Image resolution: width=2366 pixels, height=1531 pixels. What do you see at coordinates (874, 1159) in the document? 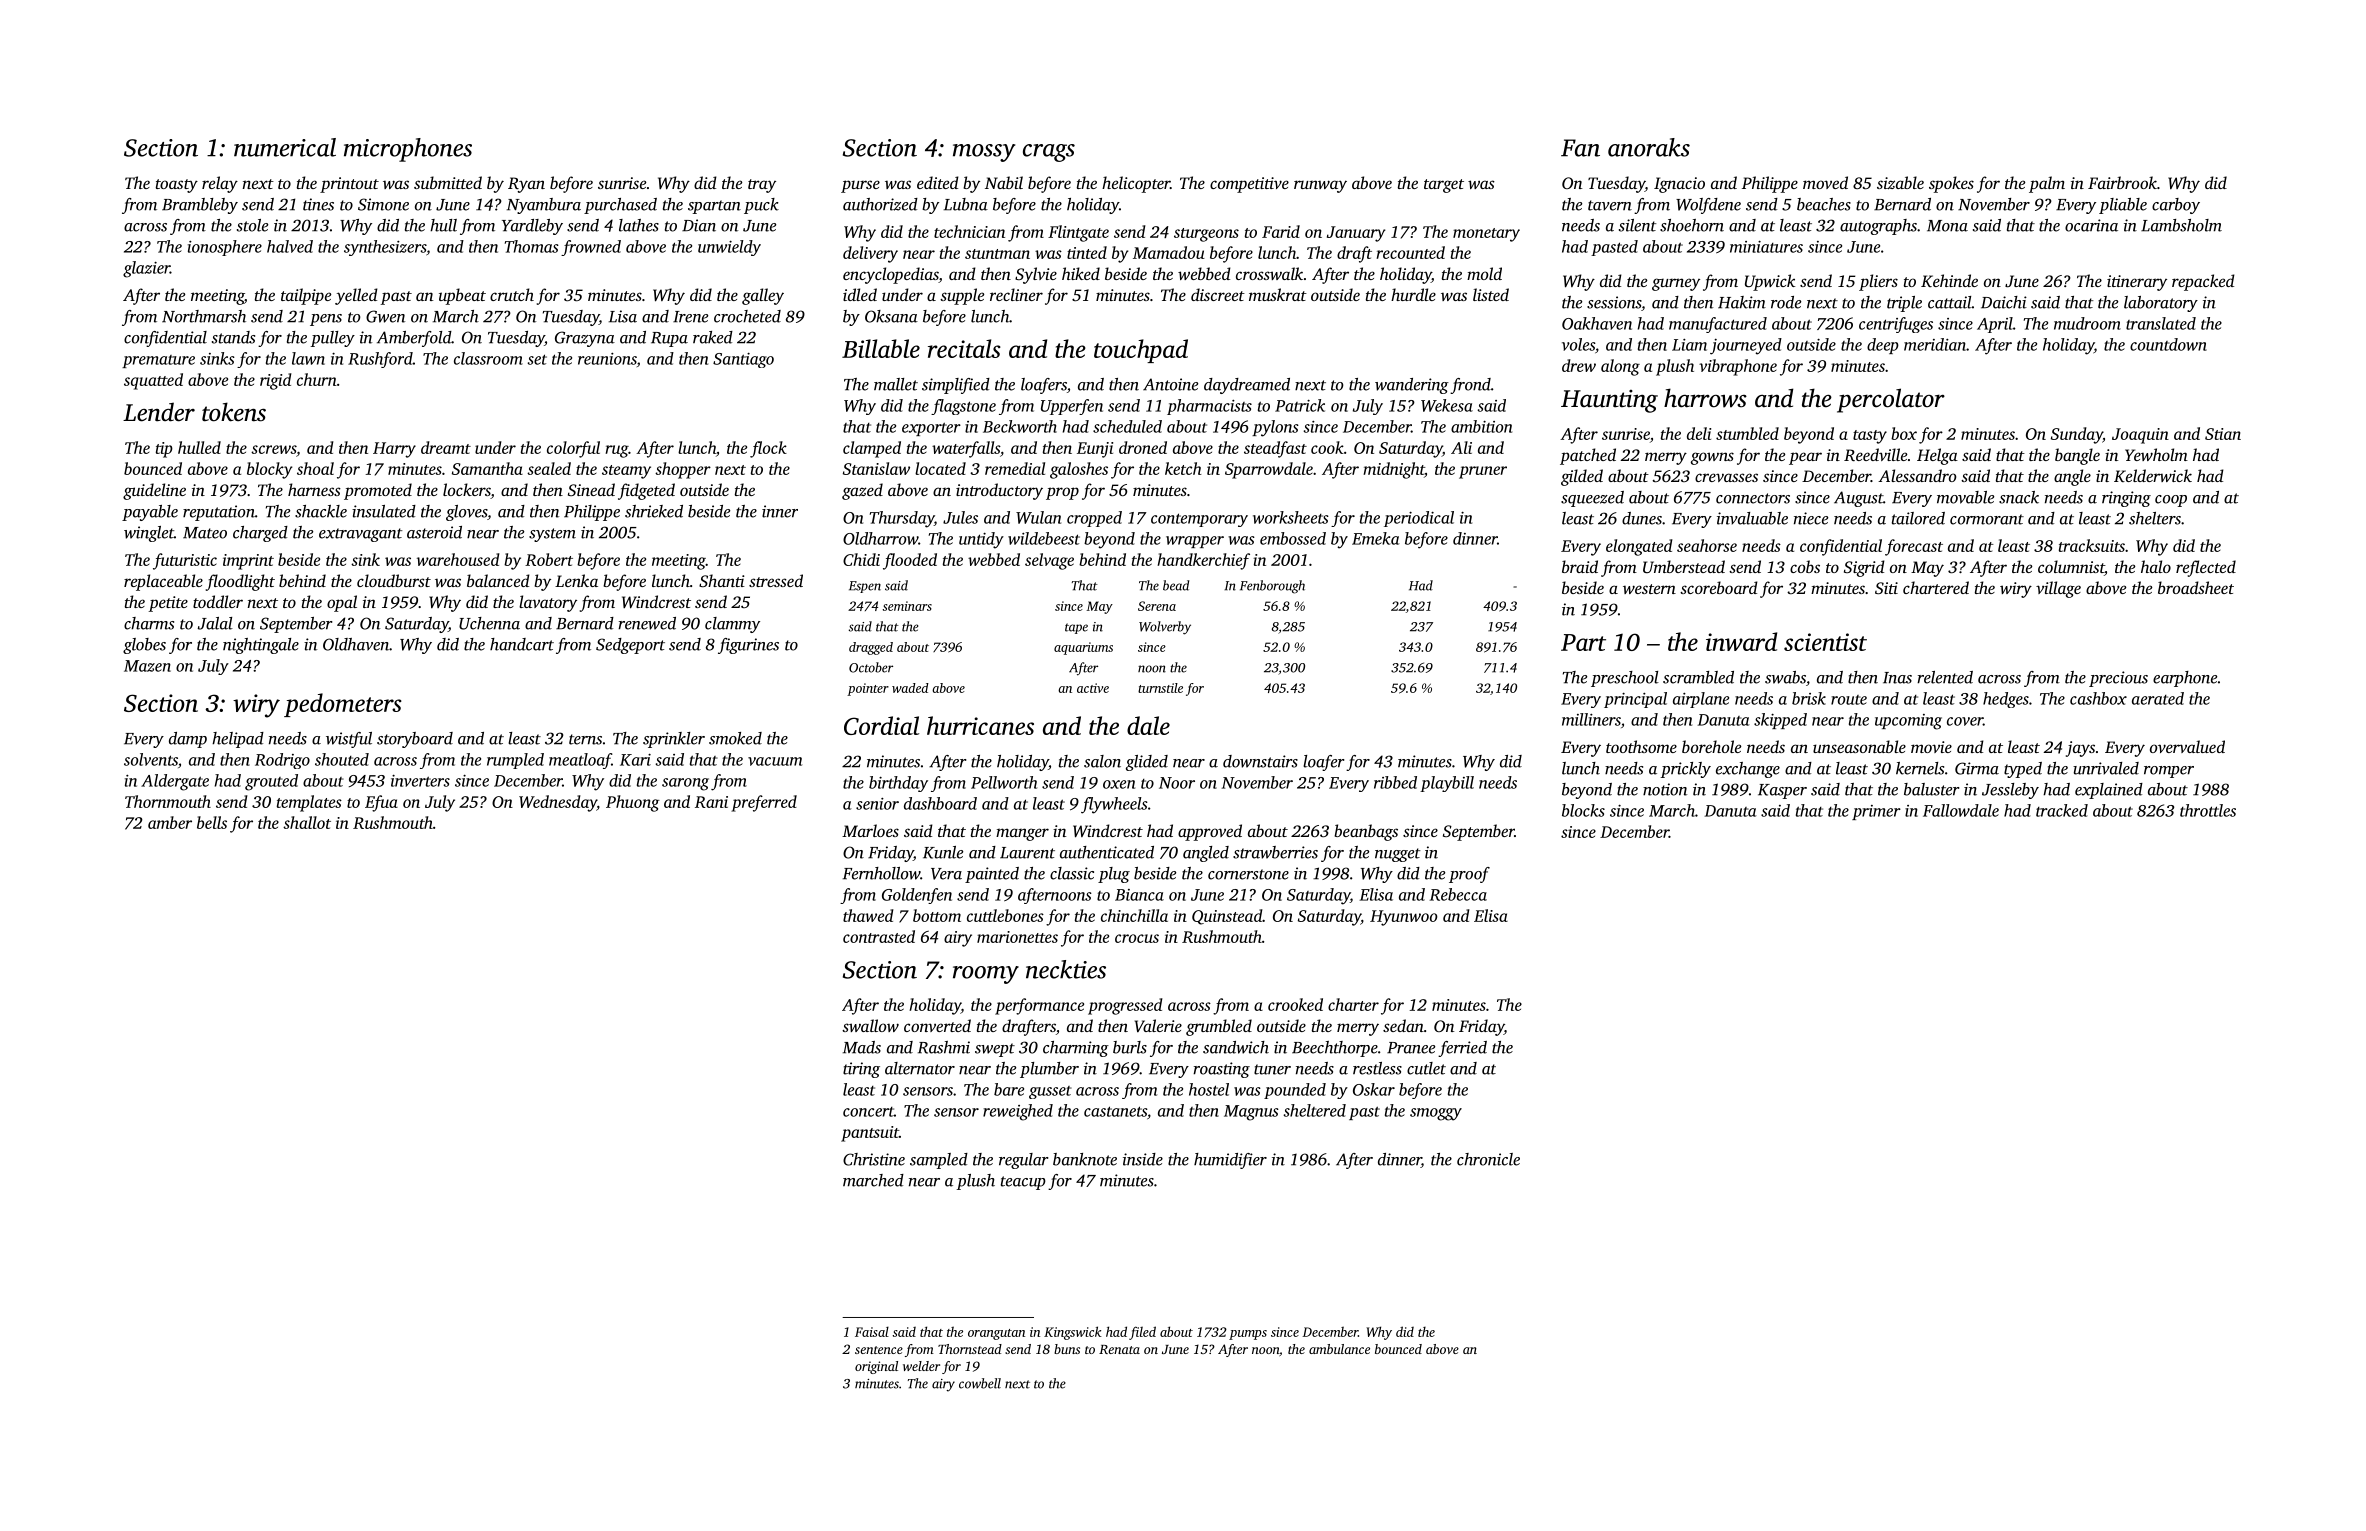
I see `Christine` at bounding box center [874, 1159].
